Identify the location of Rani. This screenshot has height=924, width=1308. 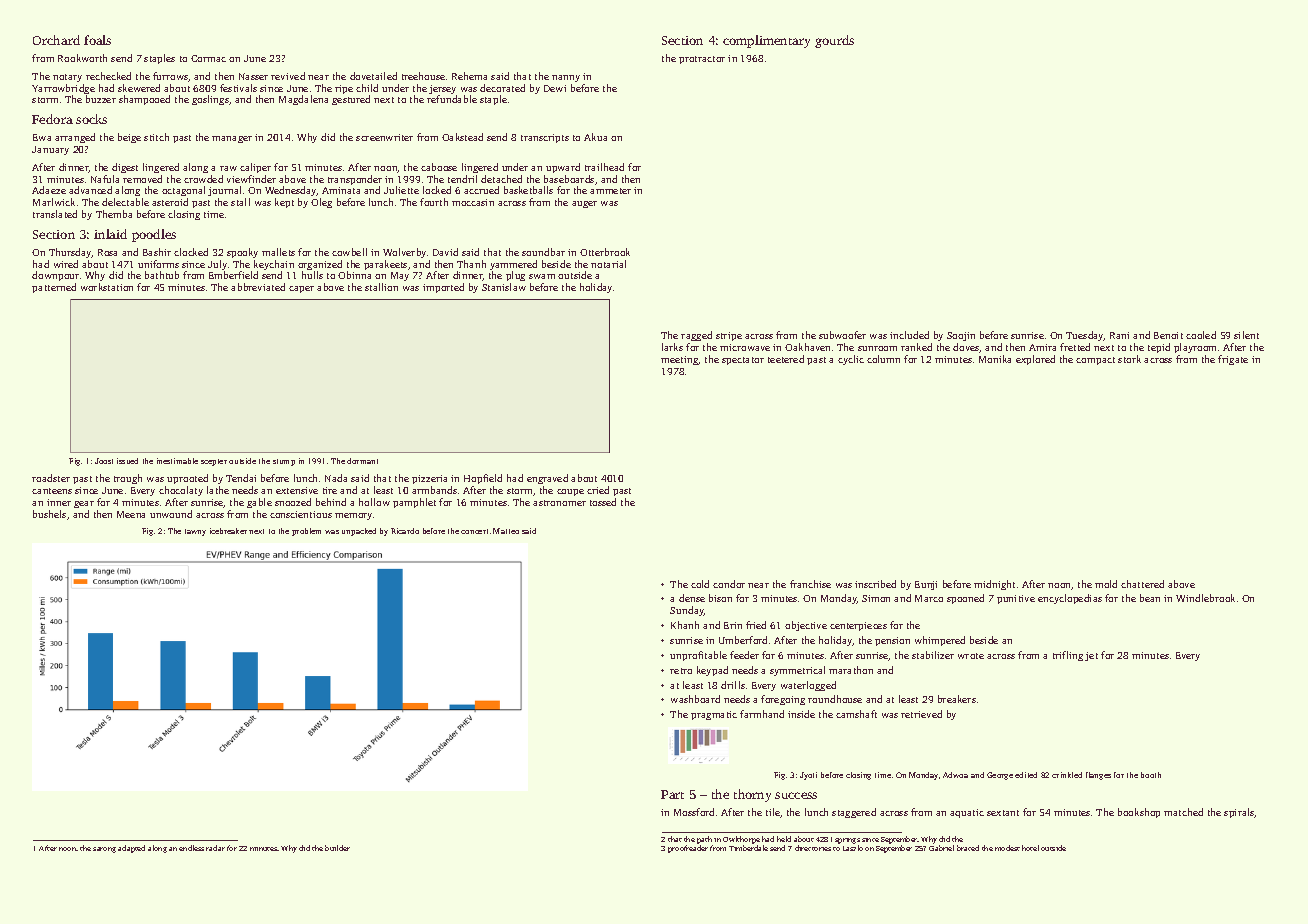
(1119, 335).
